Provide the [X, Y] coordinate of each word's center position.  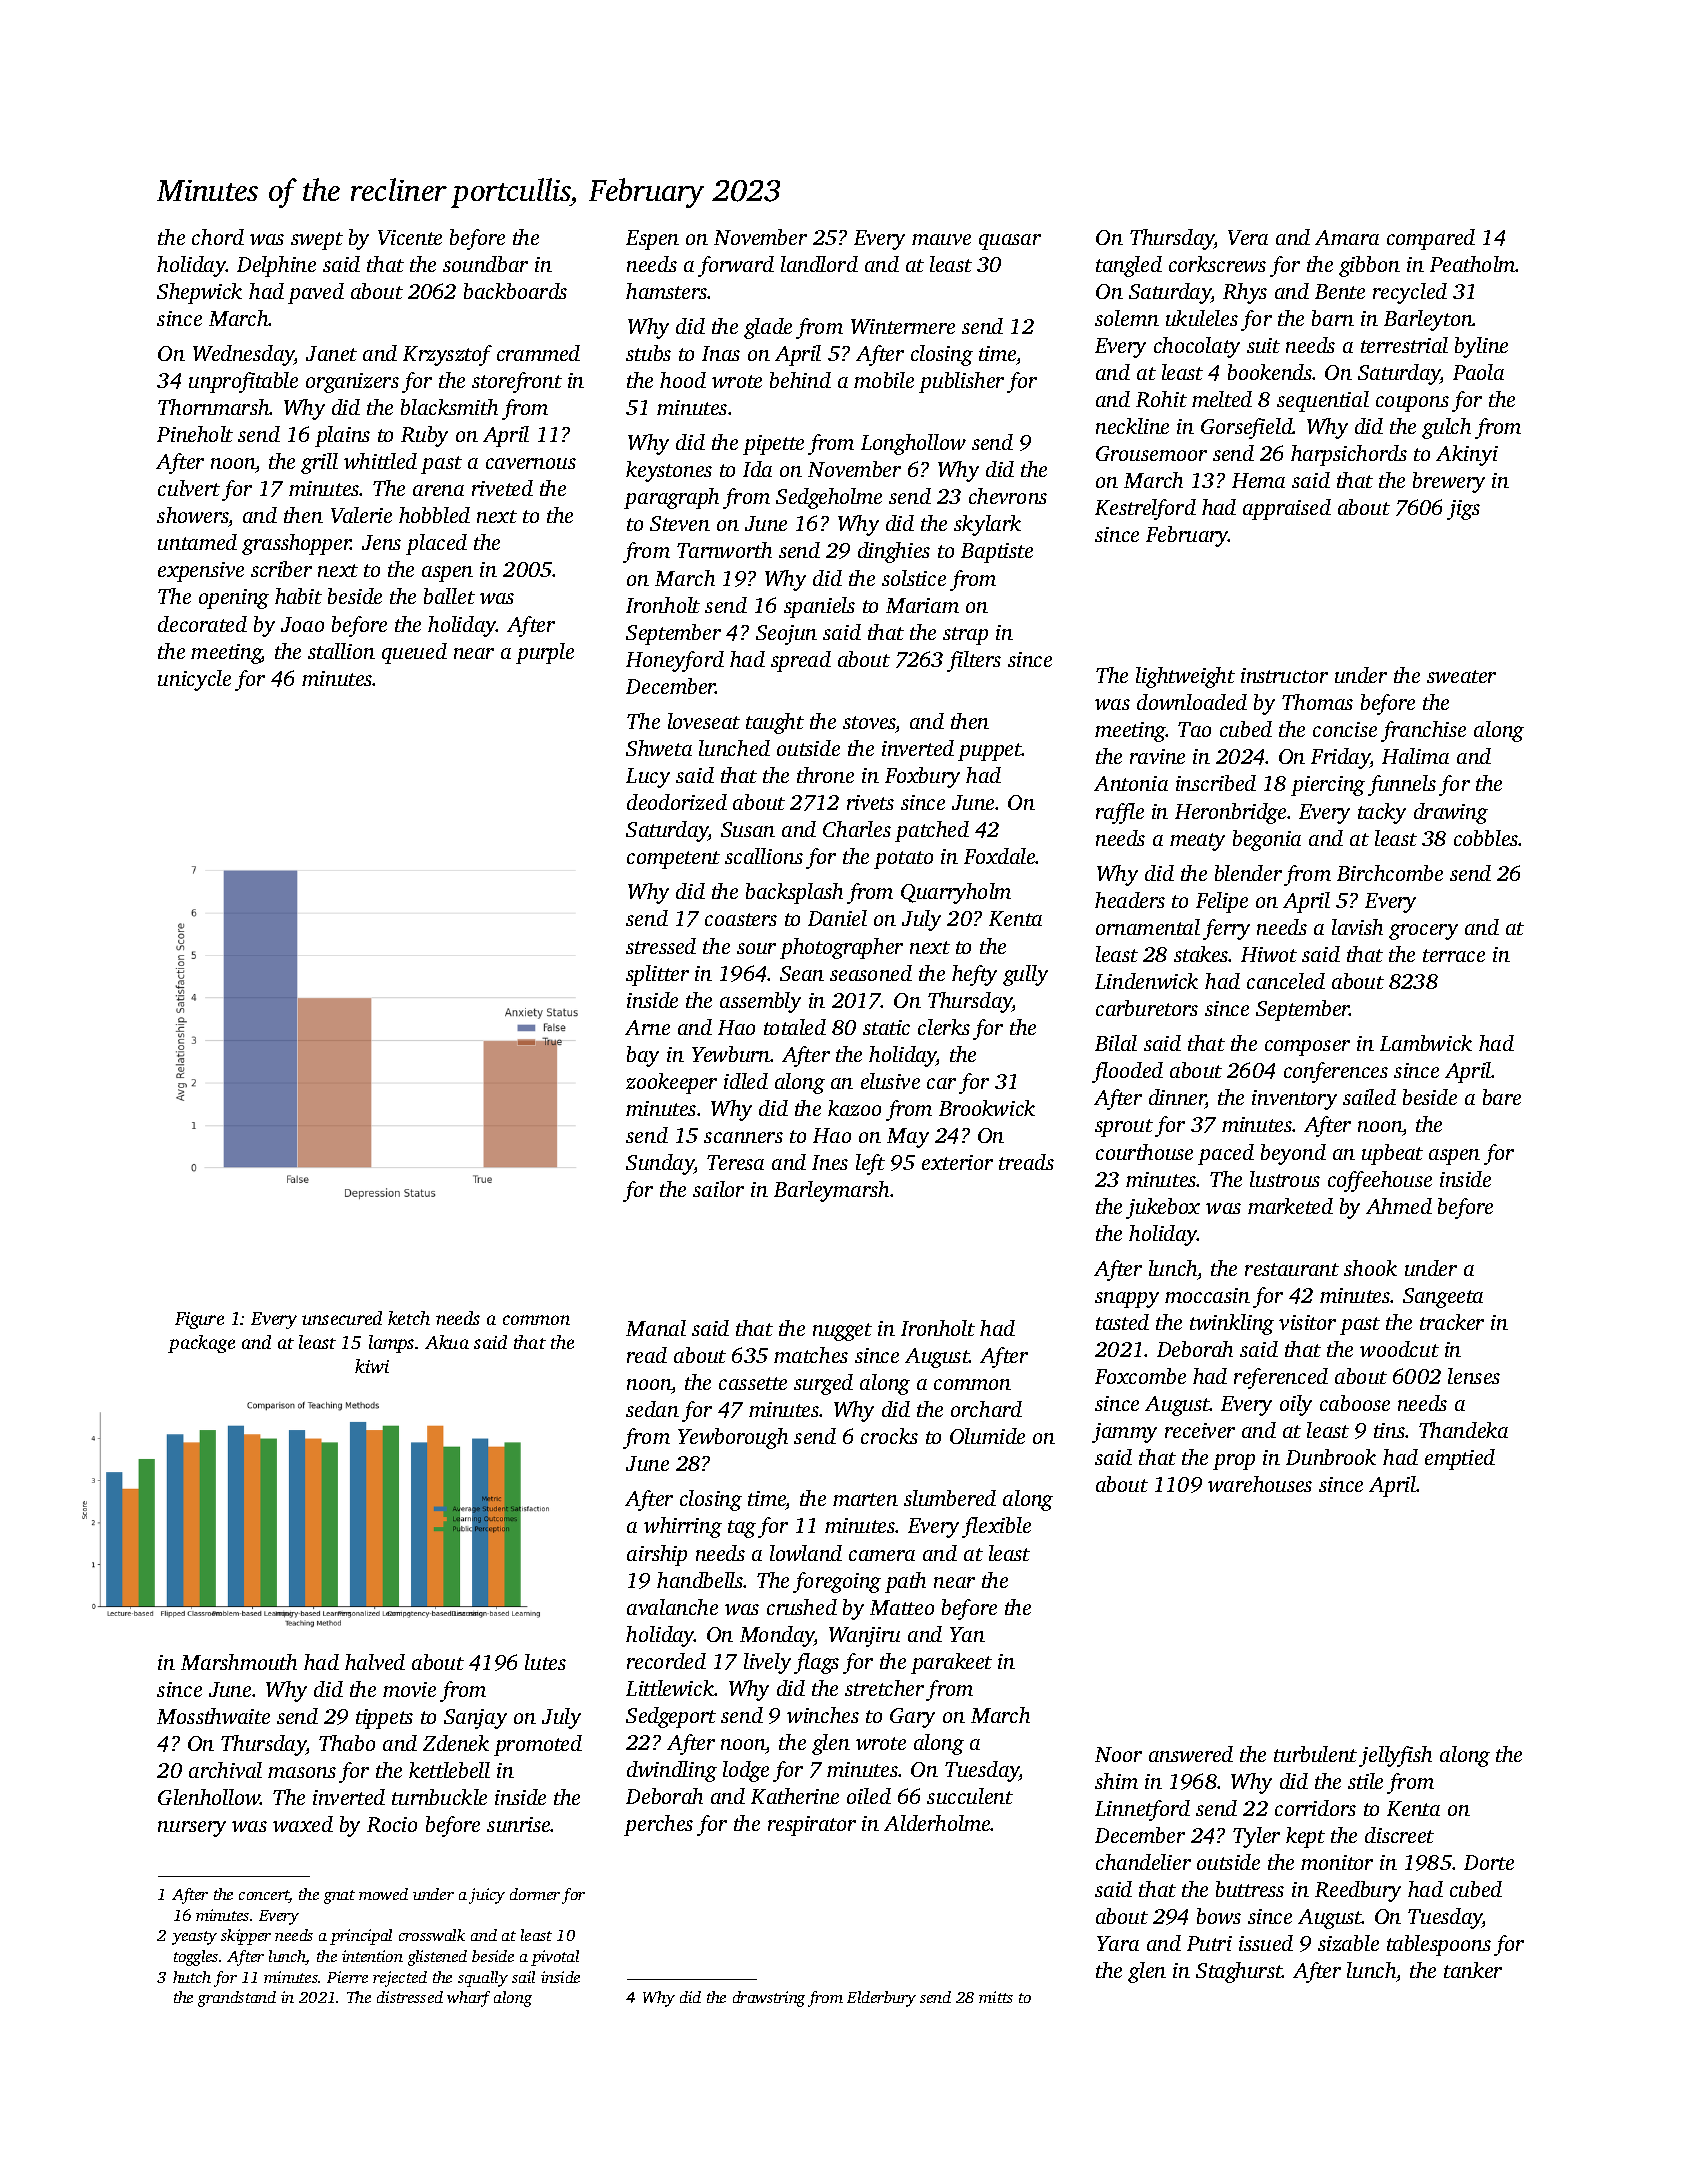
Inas [721, 353]
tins [1390, 1430]
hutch [192, 1977]
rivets [870, 802]
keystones [669, 471]
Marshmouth [239, 1662]
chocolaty [1197, 347]
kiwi [372, 1366]
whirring [683, 1527]
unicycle [194, 680]
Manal [656, 1328]
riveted [502, 488]
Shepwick [199, 293]
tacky [1382, 813]
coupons [1412, 404]
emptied [1460, 1459]
